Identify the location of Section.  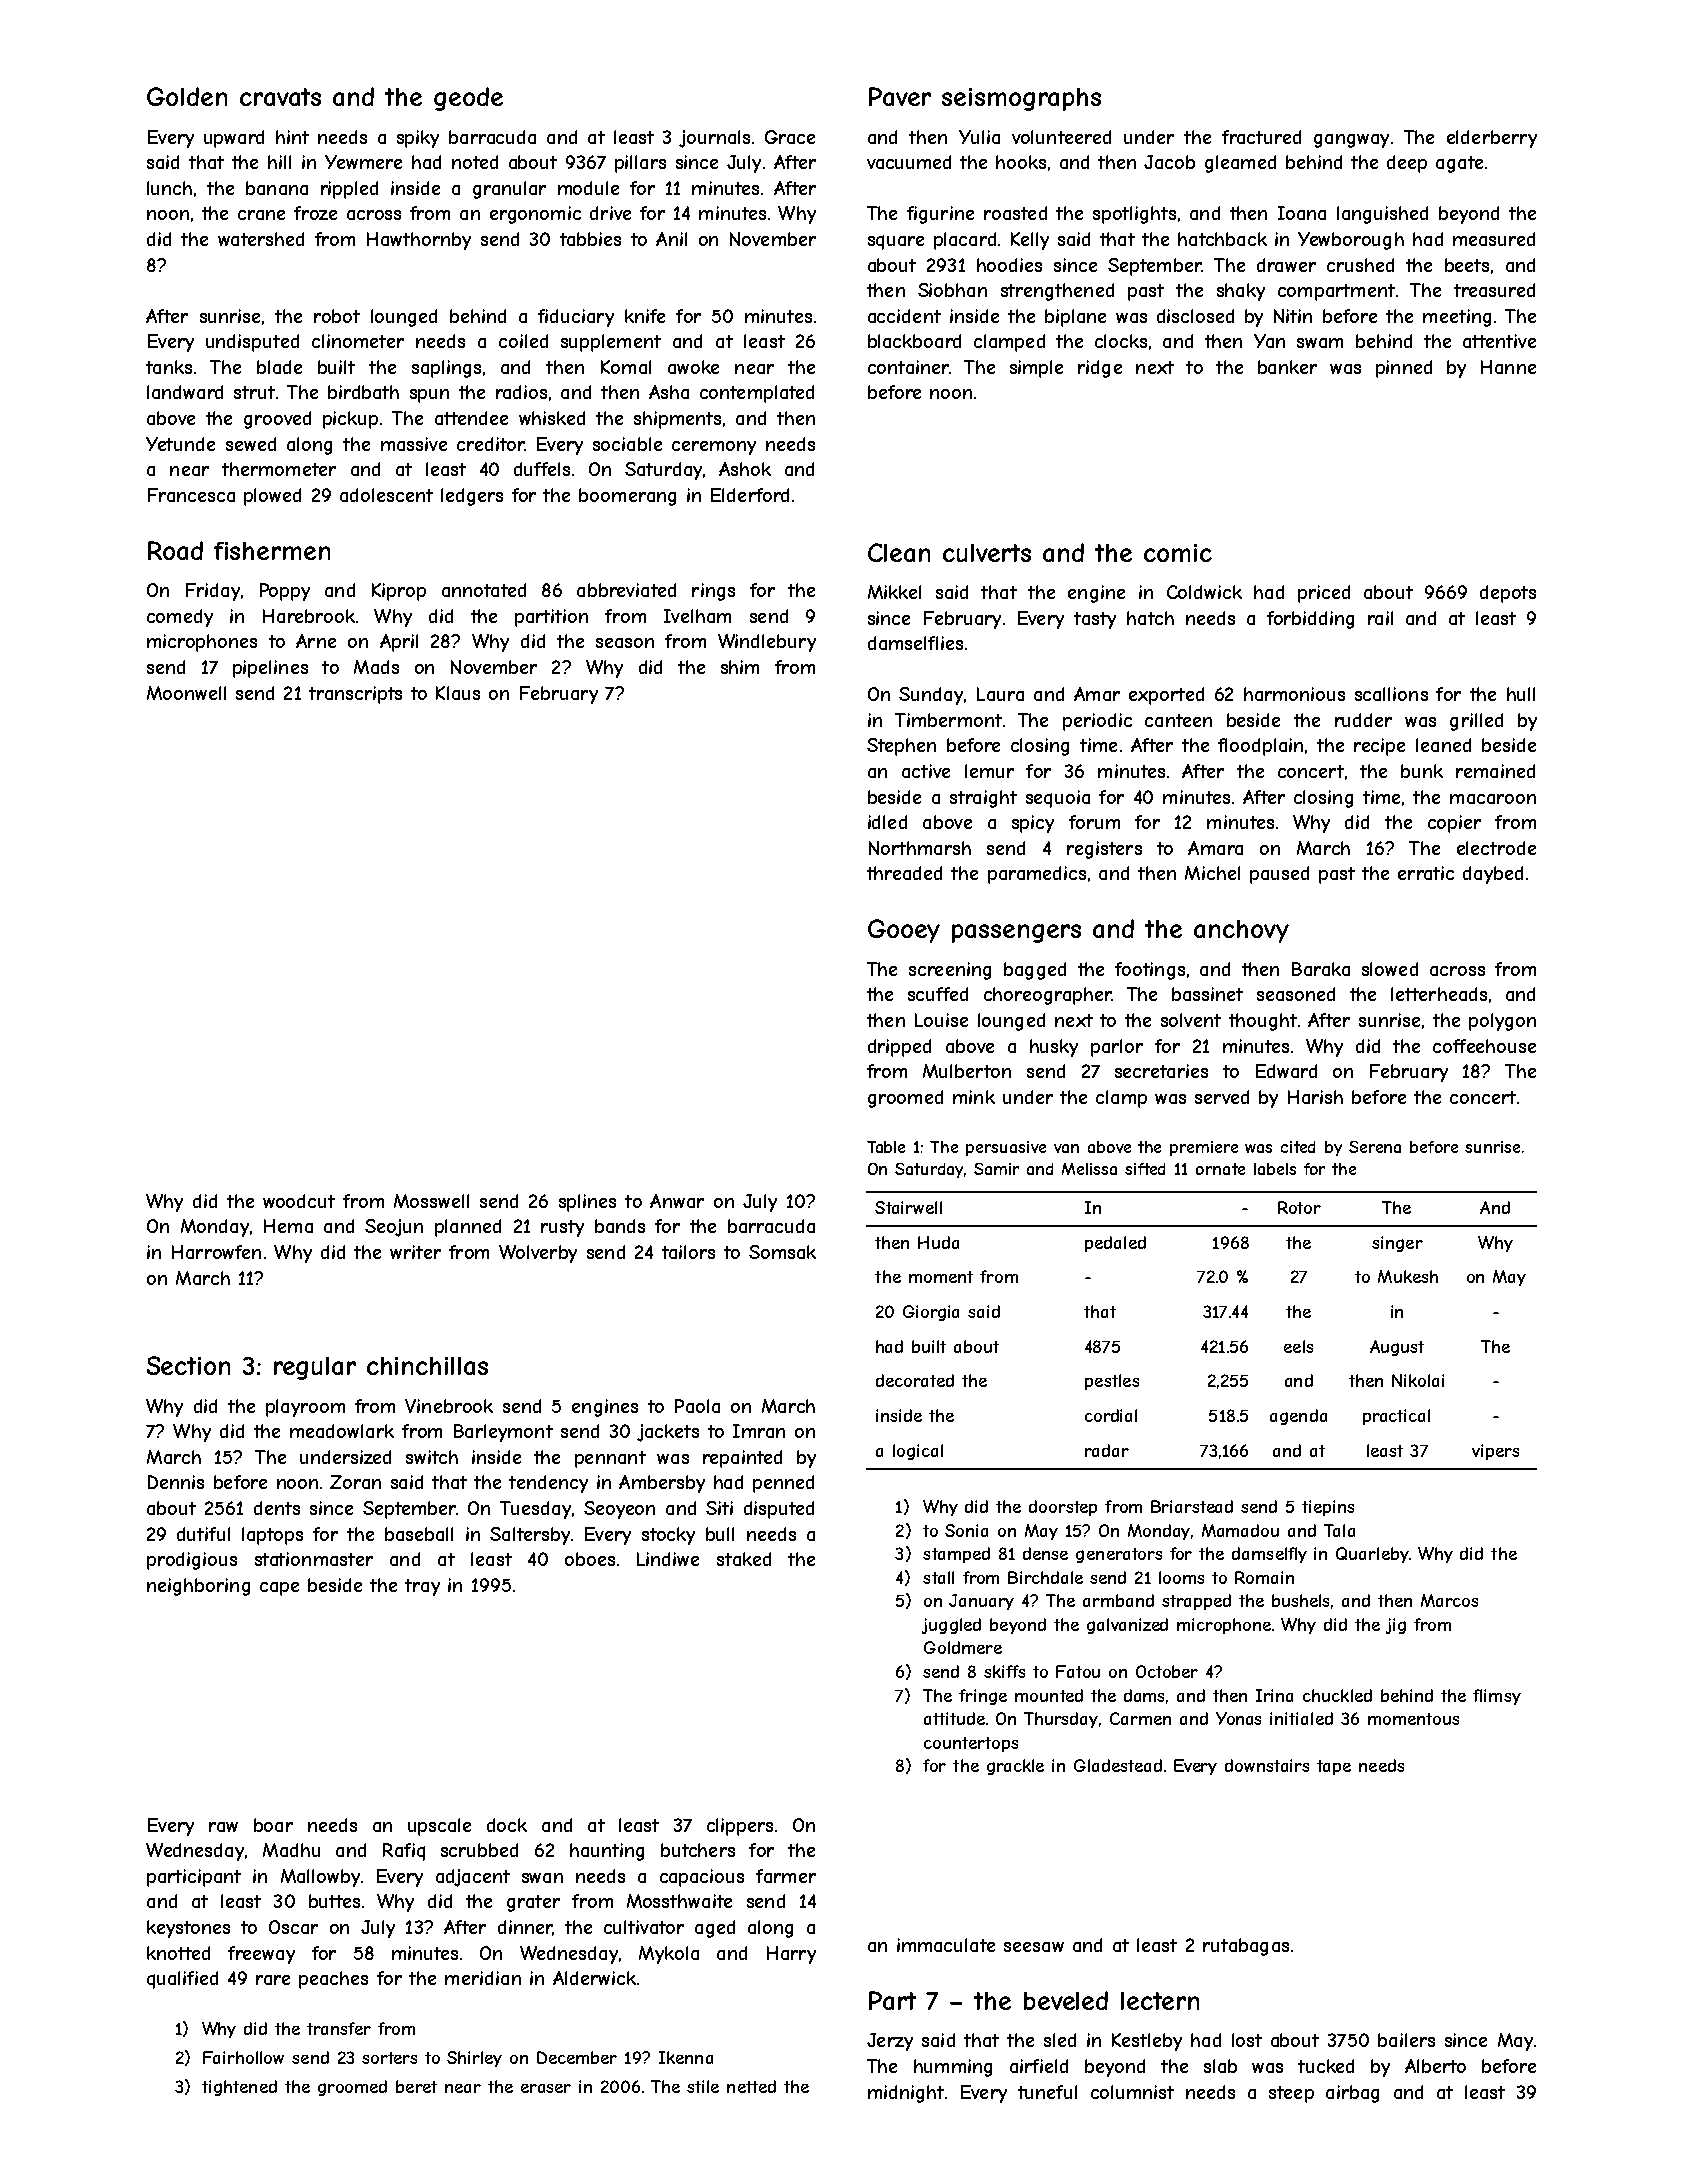
(188, 1365).
